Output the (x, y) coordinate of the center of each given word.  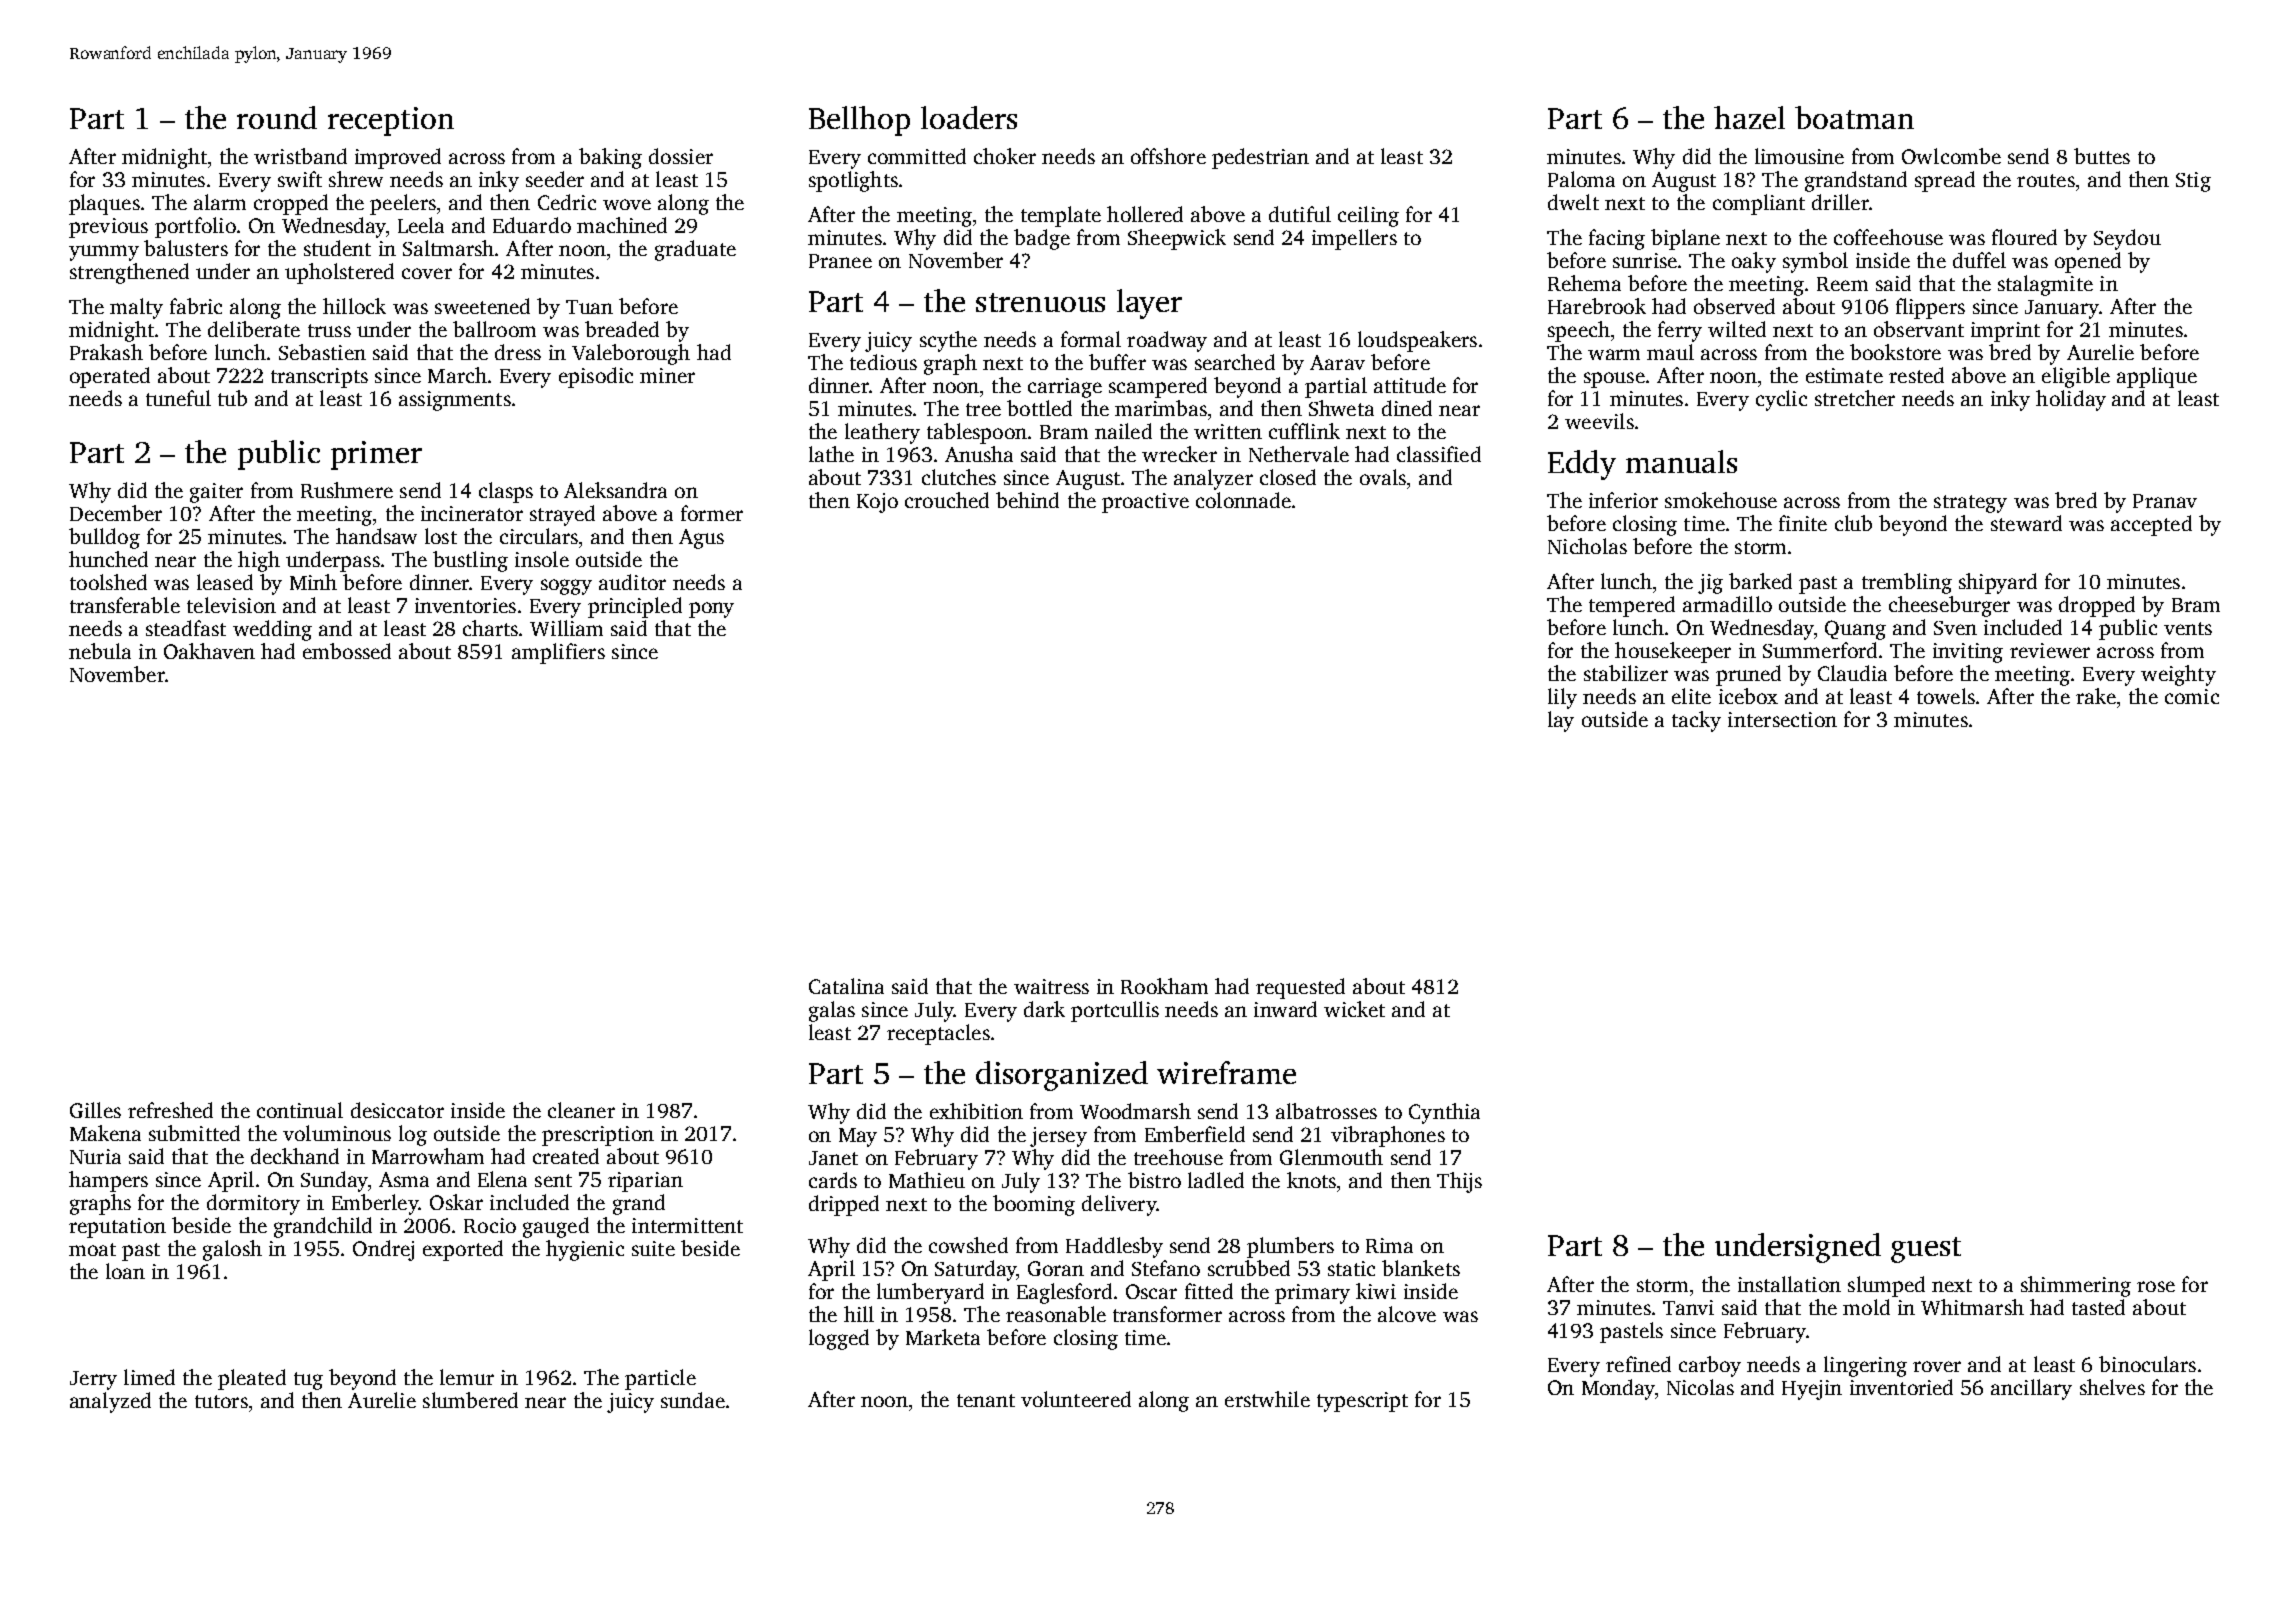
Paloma (1581, 179)
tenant (986, 1400)
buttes (2102, 156)
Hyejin (1812, 1390)
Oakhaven (209, 651)
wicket (1354, 1009)
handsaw (376, 536)
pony (711, 610)
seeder (555, 179)
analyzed (110, 1402)
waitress (1051, 986)
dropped (2097, 606)
